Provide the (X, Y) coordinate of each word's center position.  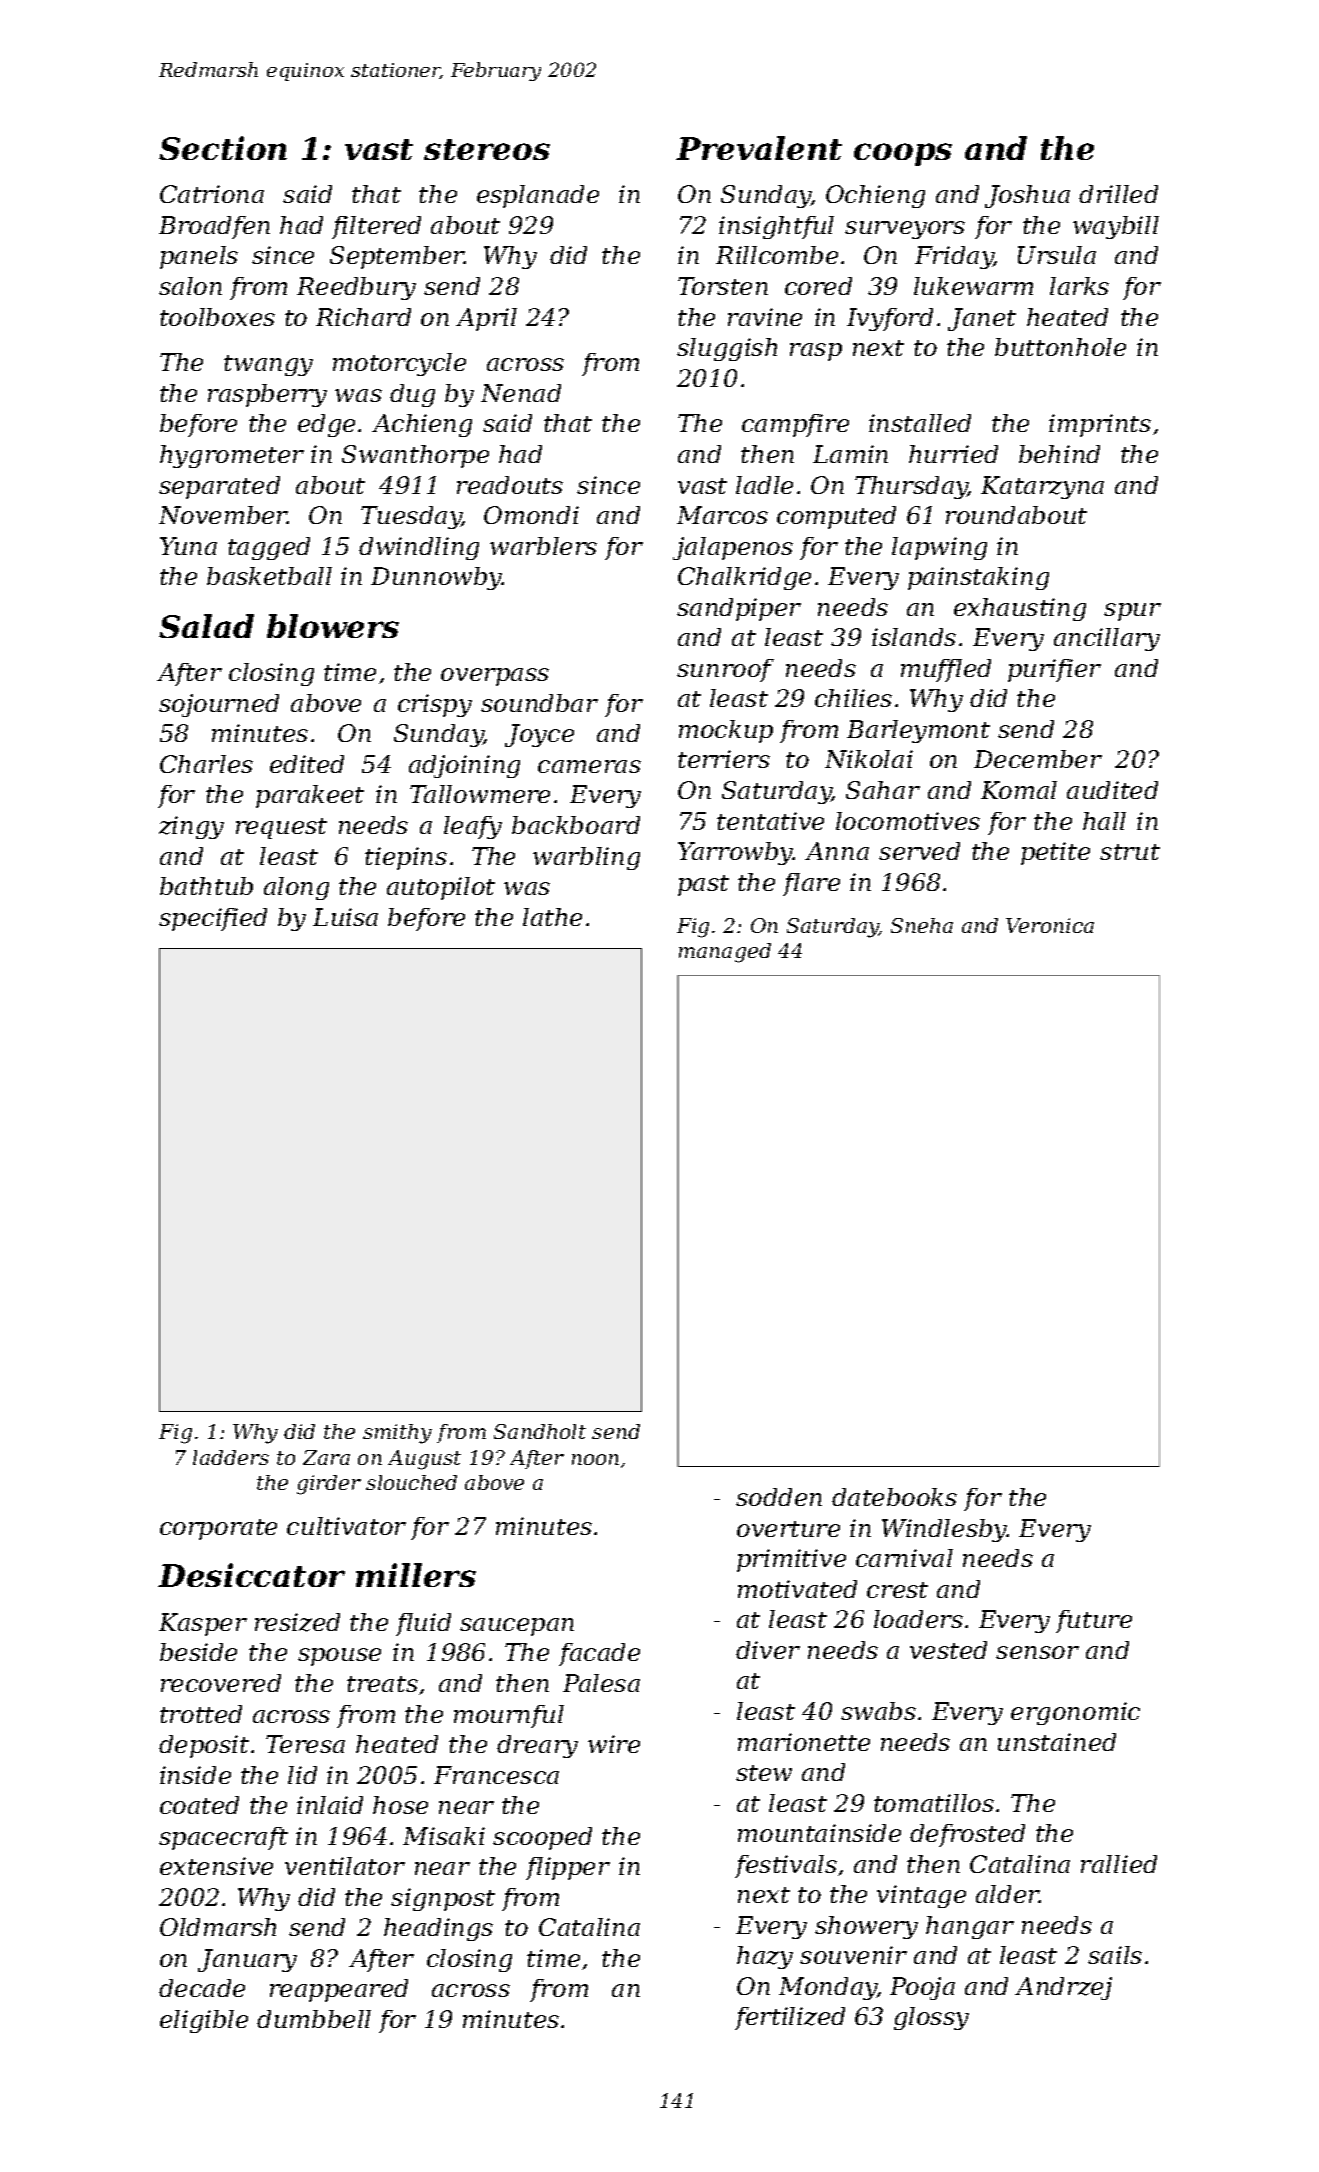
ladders (231, 1457)
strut (1130, 852)
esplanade (538, 196)
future (1094, 1621)
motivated (797, 1589)
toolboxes (217, 317)
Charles (206, 764)
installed (920, 423)
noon (595, 1459)
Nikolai (869, 759)
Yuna (188, 546)
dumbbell (314, 2019)
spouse (339, 1657)
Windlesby (944, 1530)
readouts (510, 485)
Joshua (1027, 196)
